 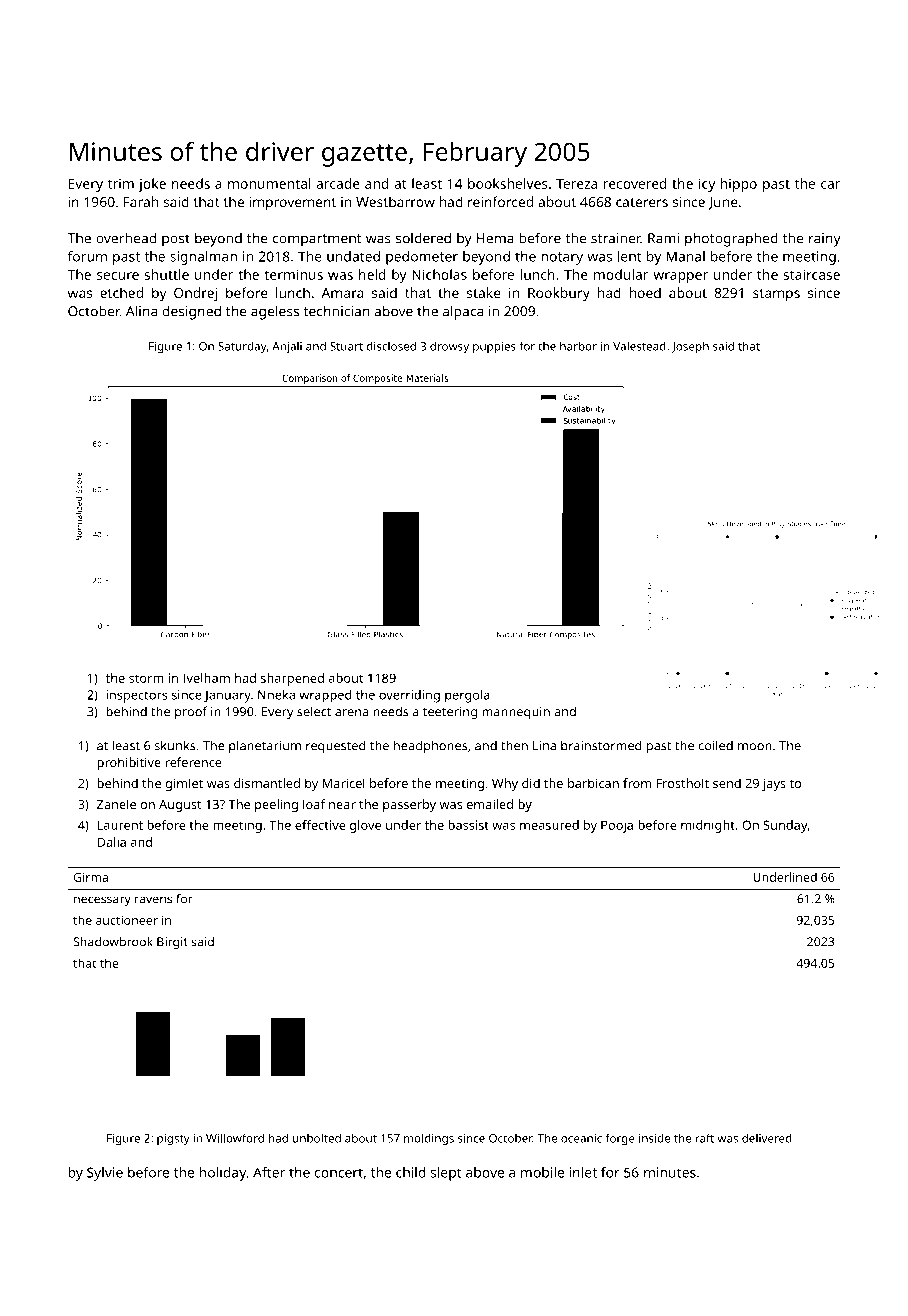 I want to click on monumental, so click(x=269, y=183).
